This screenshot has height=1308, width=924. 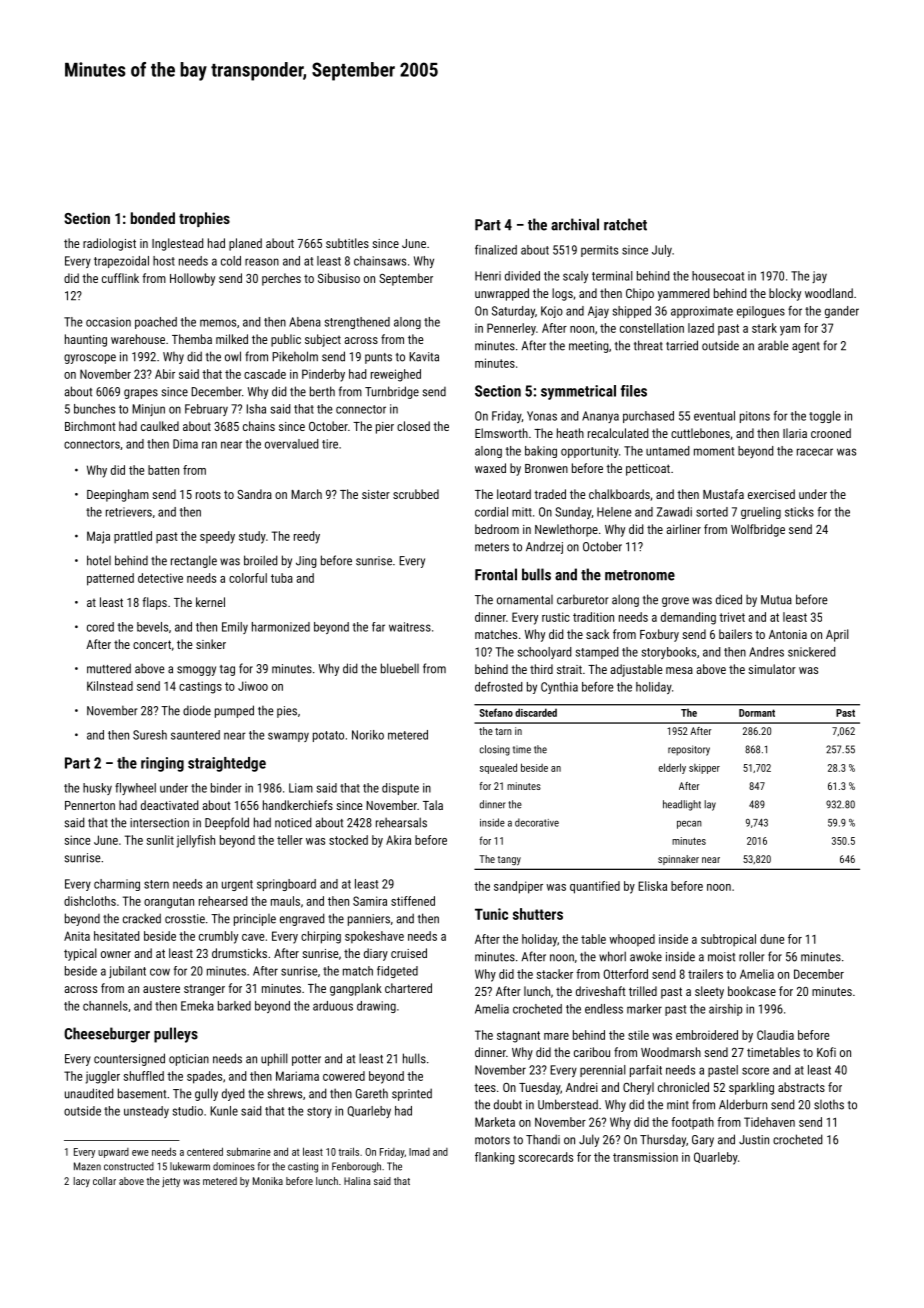 I want to click on typical, so click(x=80, y=954).
